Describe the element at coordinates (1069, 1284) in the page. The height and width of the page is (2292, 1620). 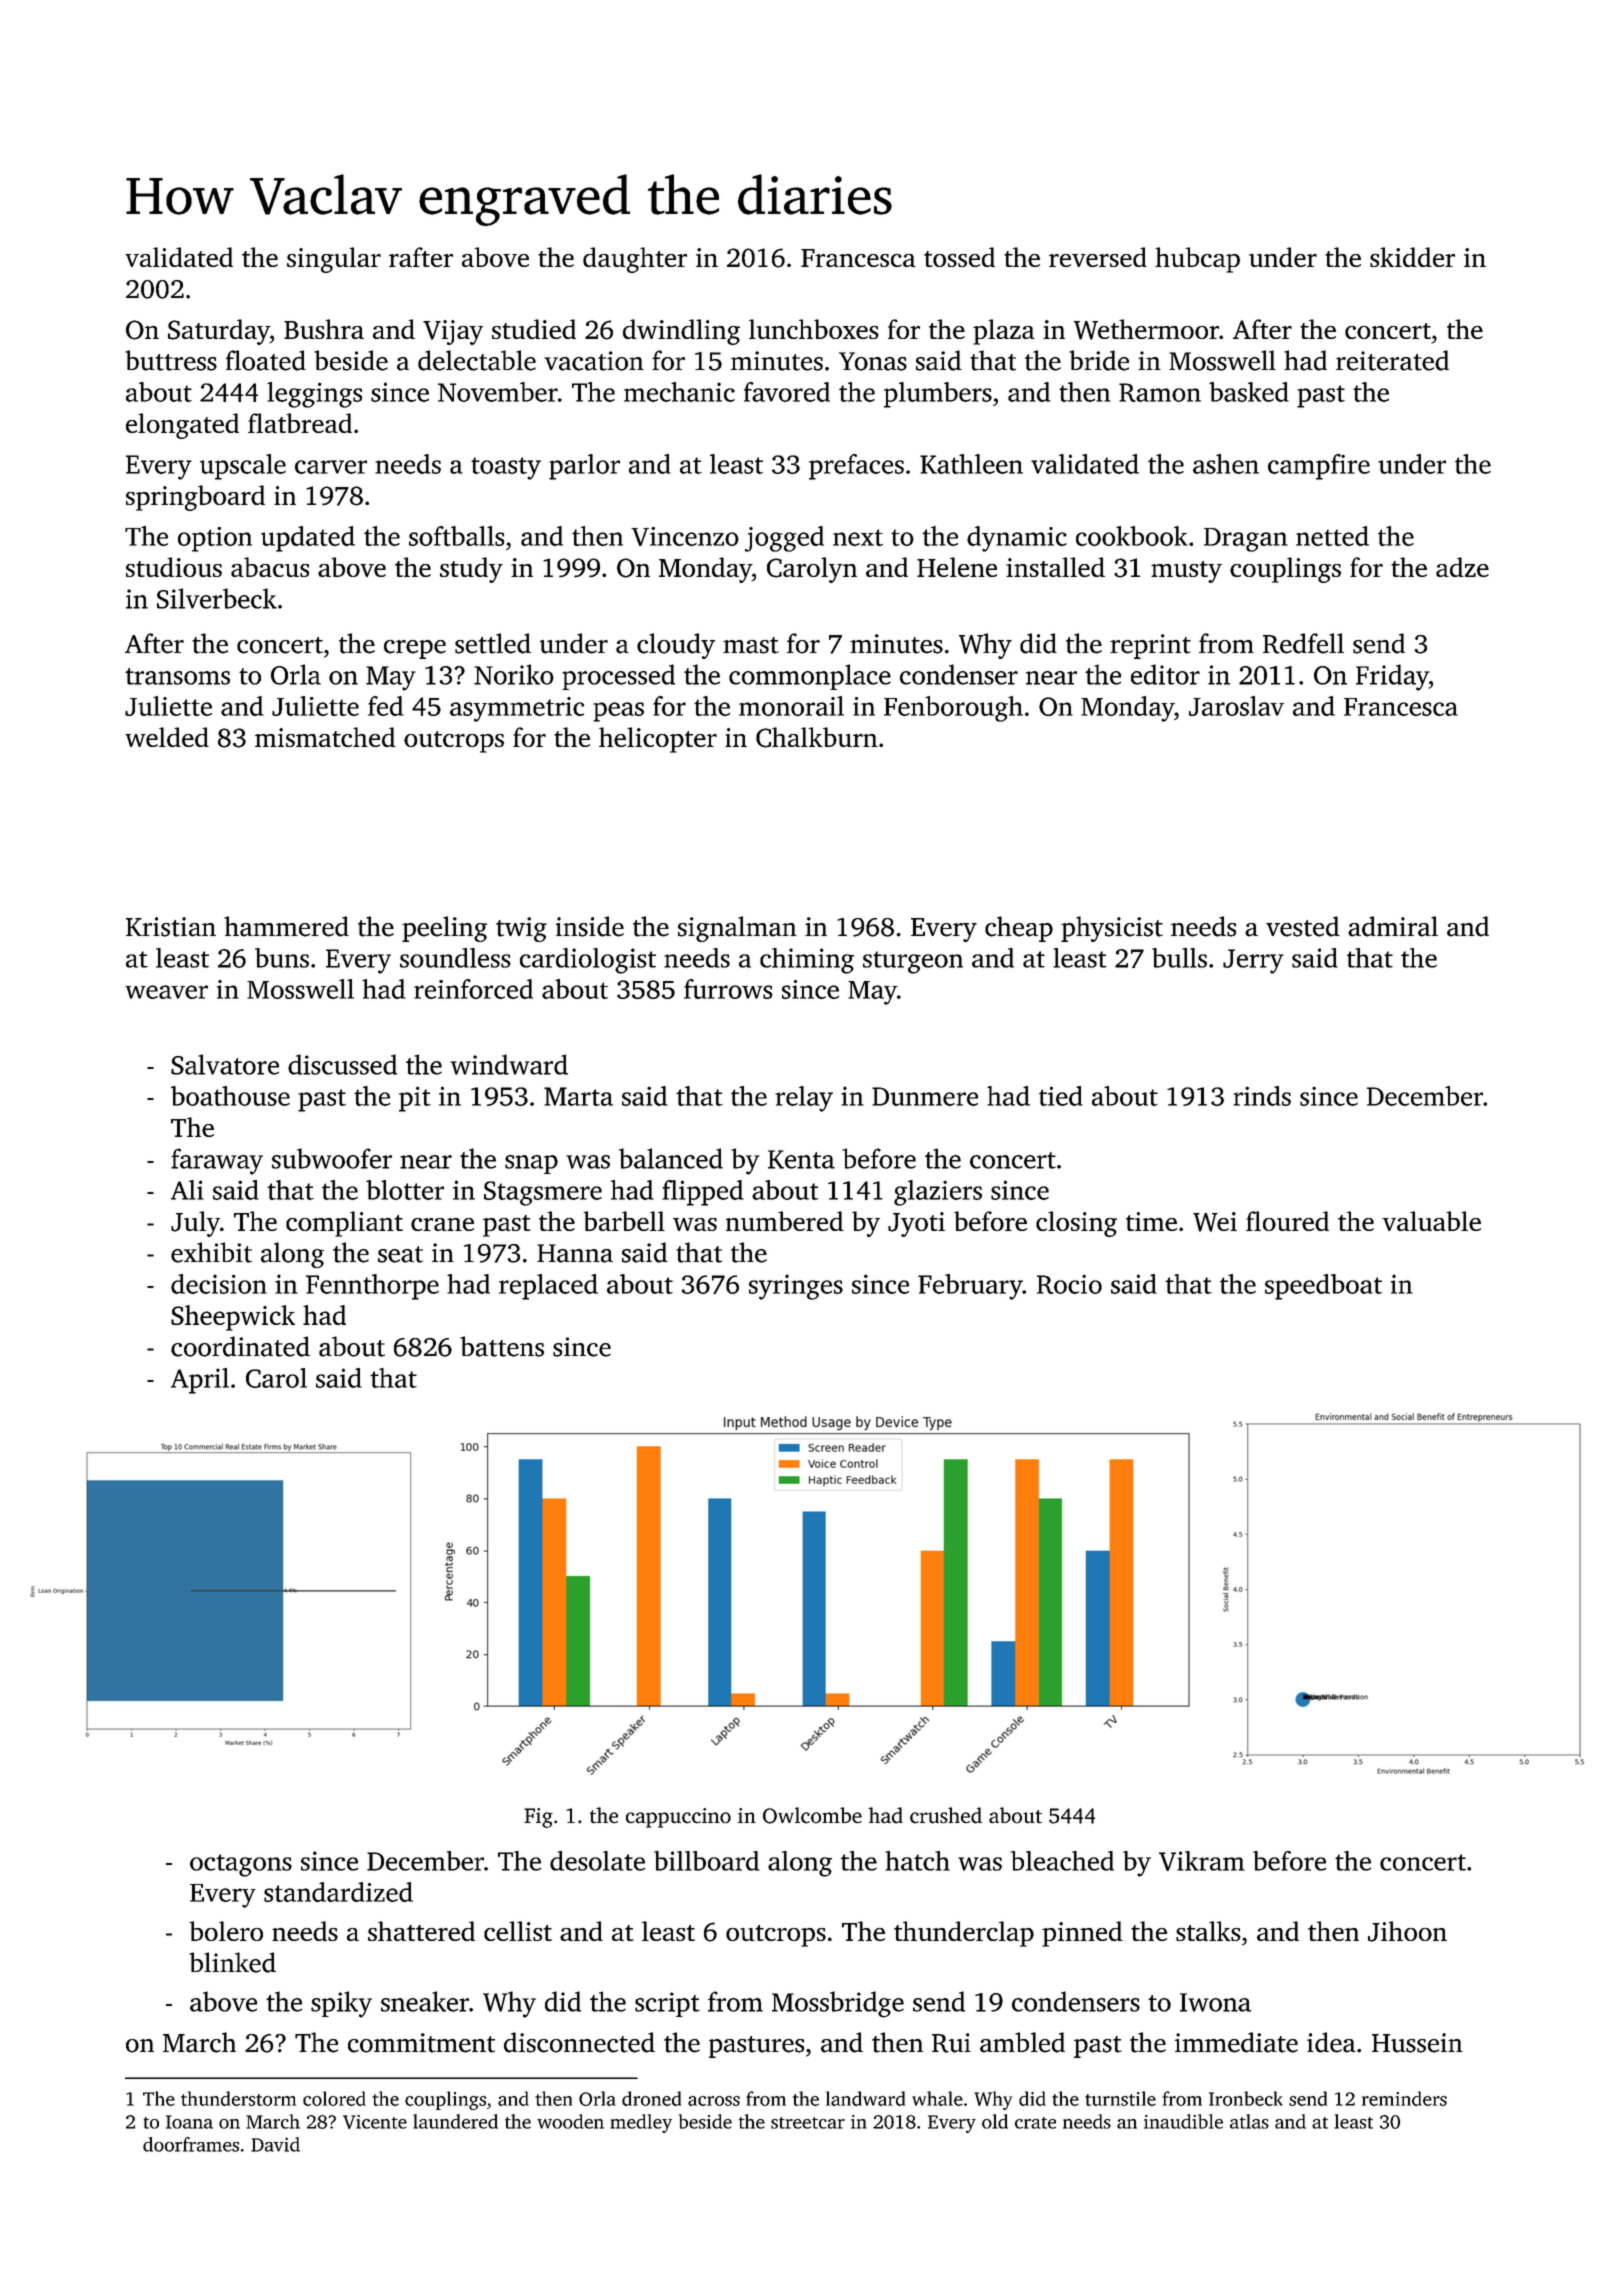
I see `Rocio` at that location.
